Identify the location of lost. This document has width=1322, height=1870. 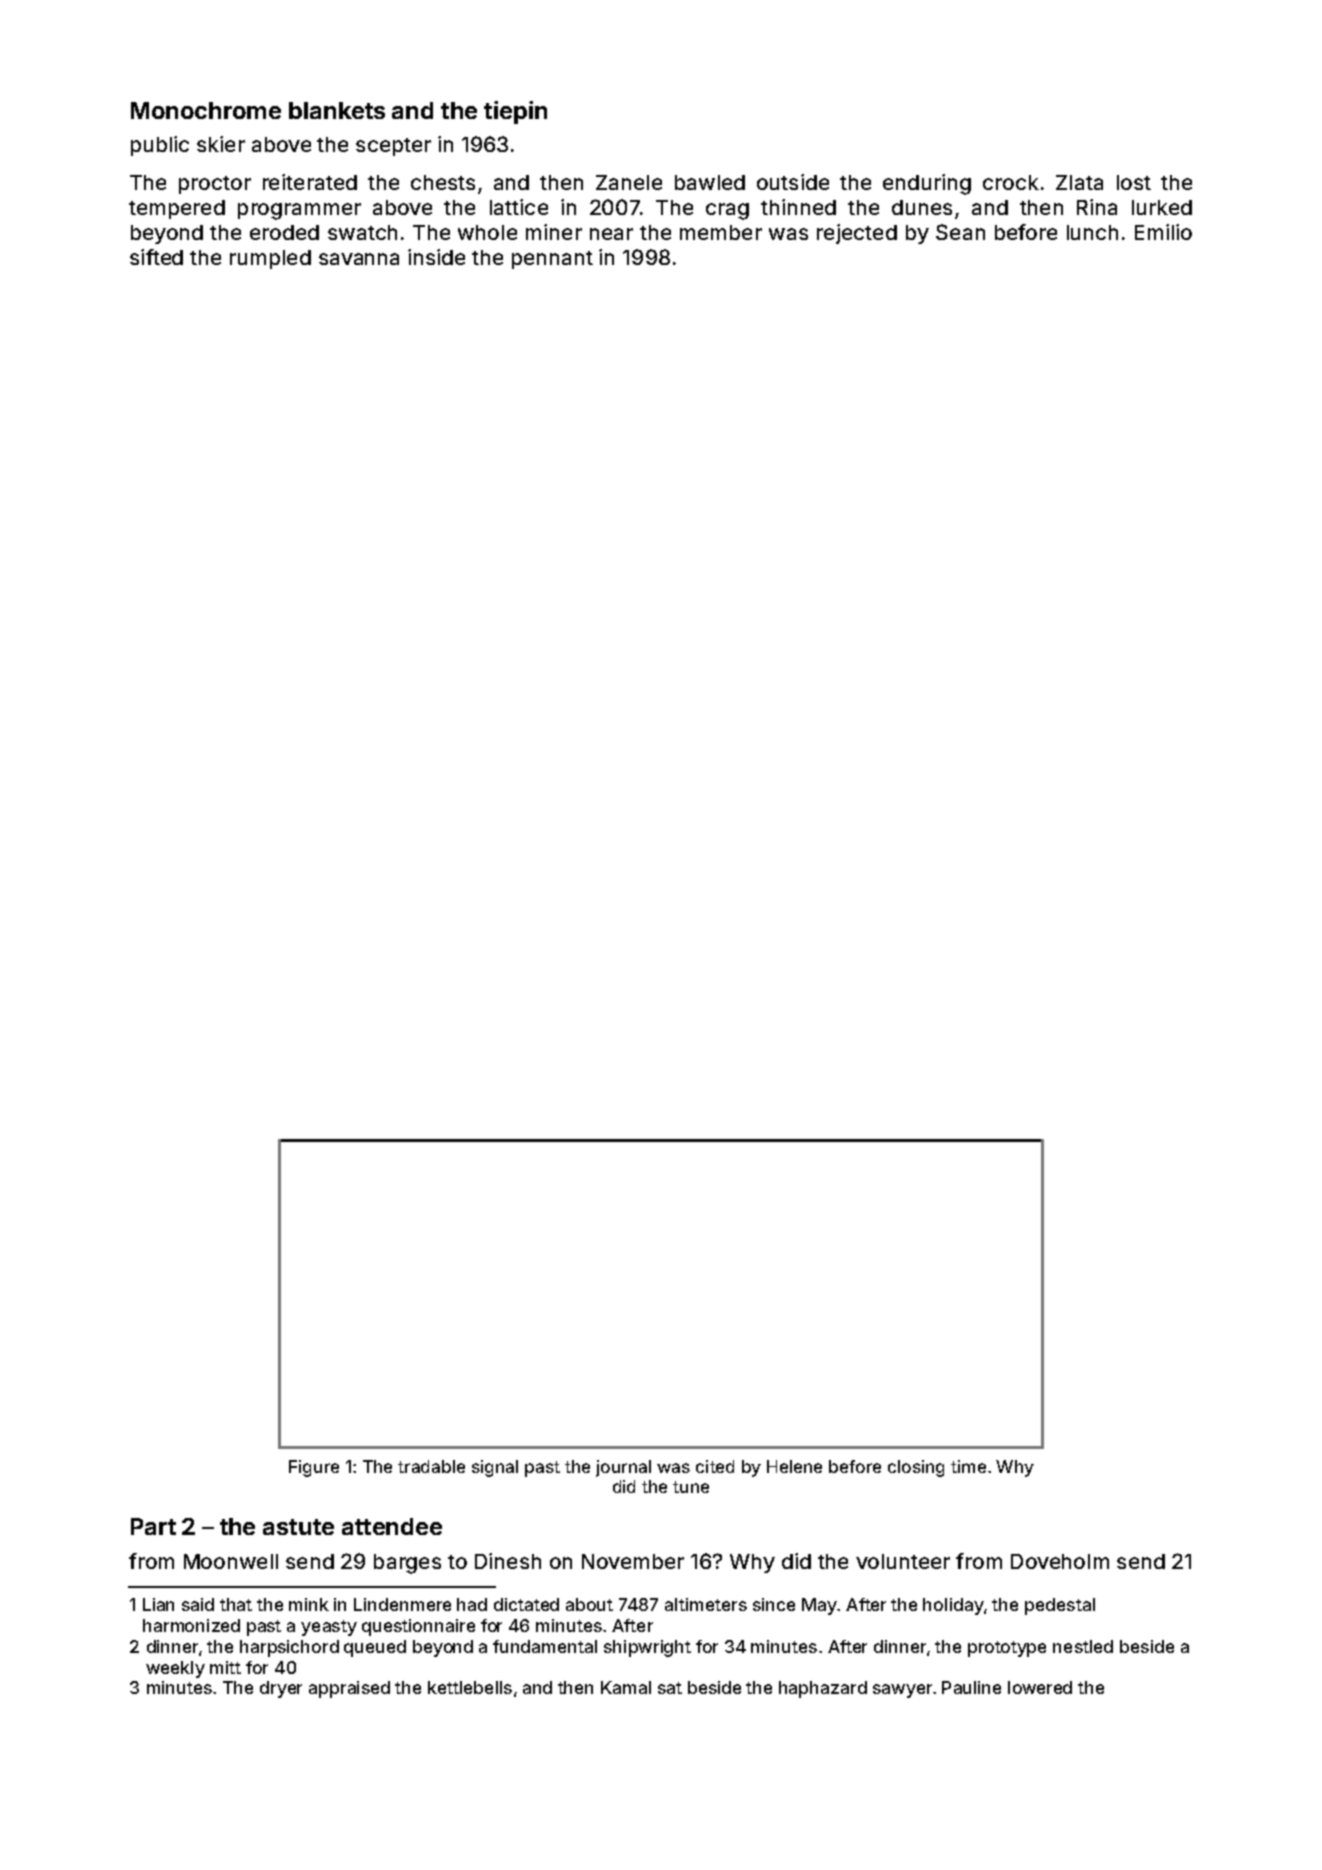
(1134, 182).
